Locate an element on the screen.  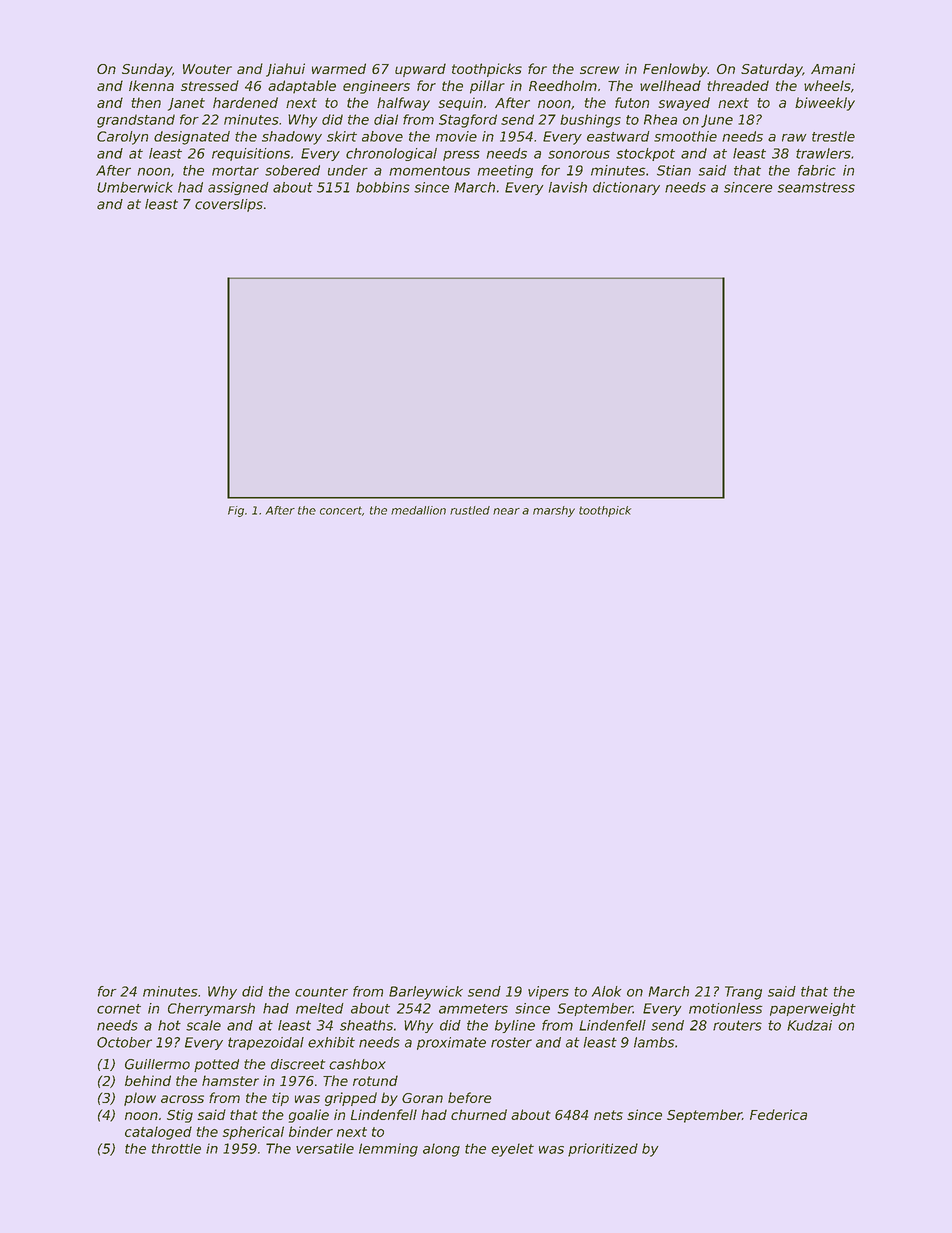
Sunday is located at coordinates (147, 70).
